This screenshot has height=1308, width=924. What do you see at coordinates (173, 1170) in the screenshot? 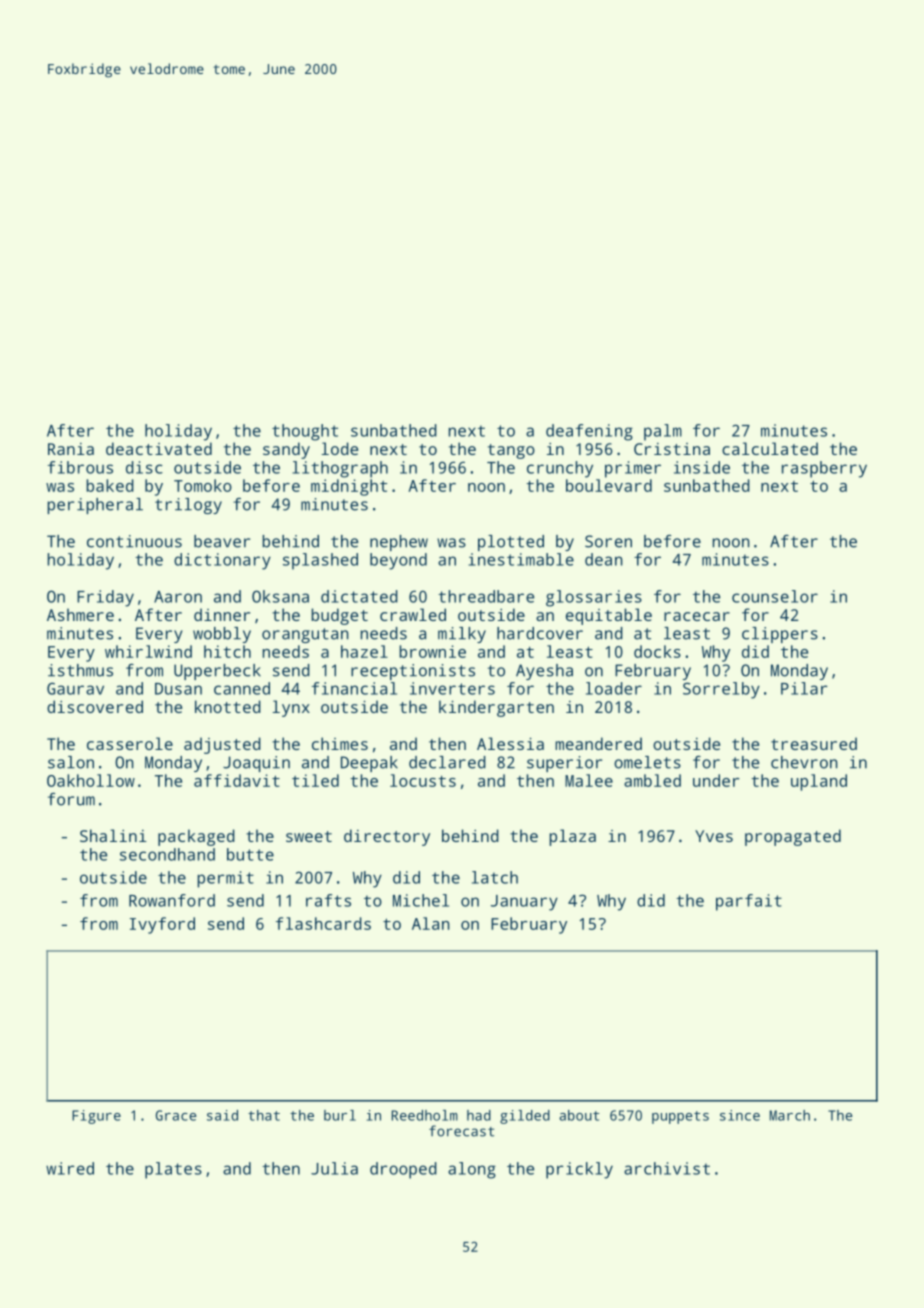
I see `plates` at bounding box center [173, 1170].
